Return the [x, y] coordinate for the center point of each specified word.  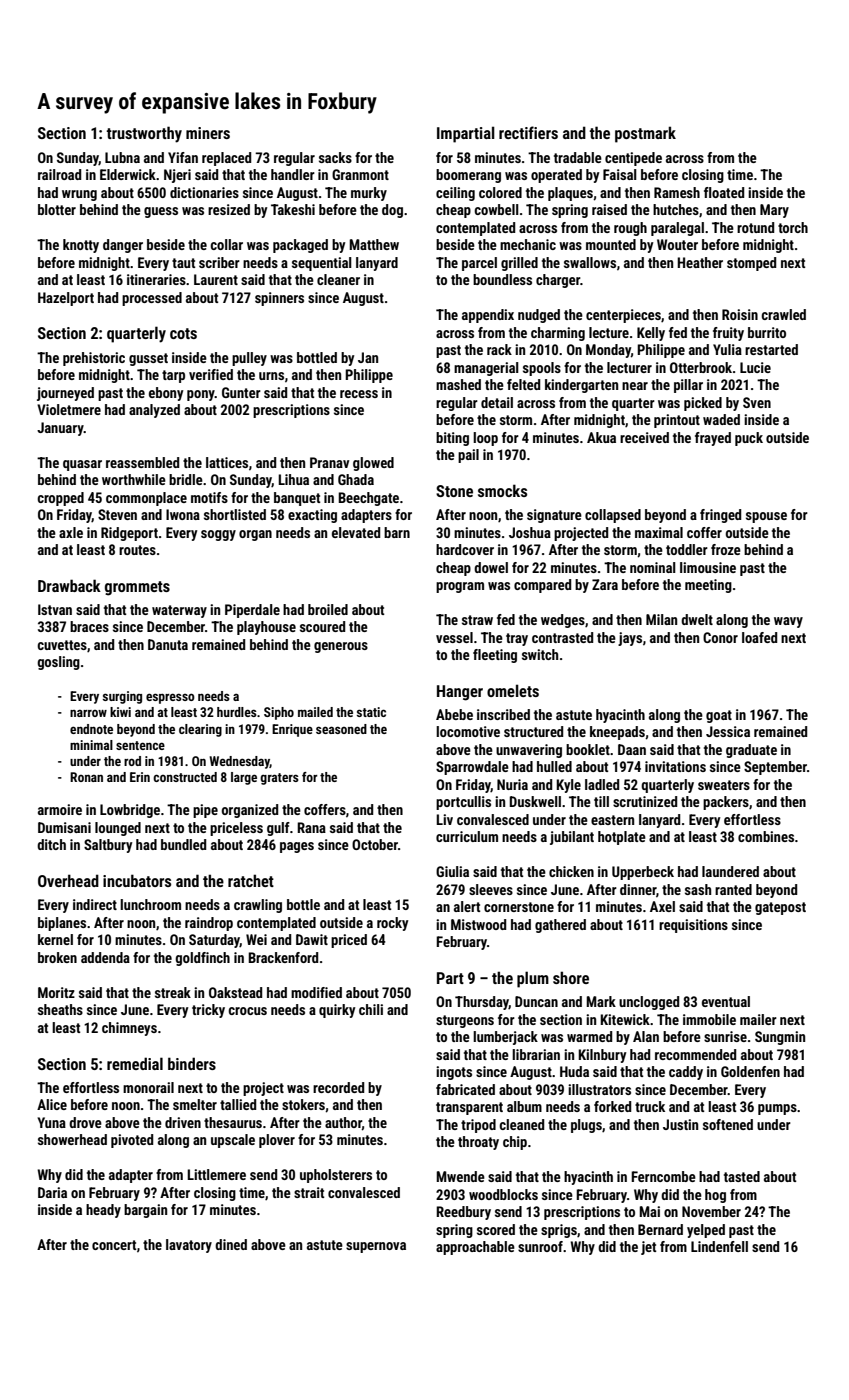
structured [533, 731]
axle [71, 532]
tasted [742, 1176]
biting [452, 439]
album [524, 1106]
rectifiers [528, 132]
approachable [475, 1248]
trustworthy [144, 134]
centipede [633, 159]
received [644, 437]
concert [114, 1245]
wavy [788, 622]
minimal [91, 745]
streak [173, 992]
